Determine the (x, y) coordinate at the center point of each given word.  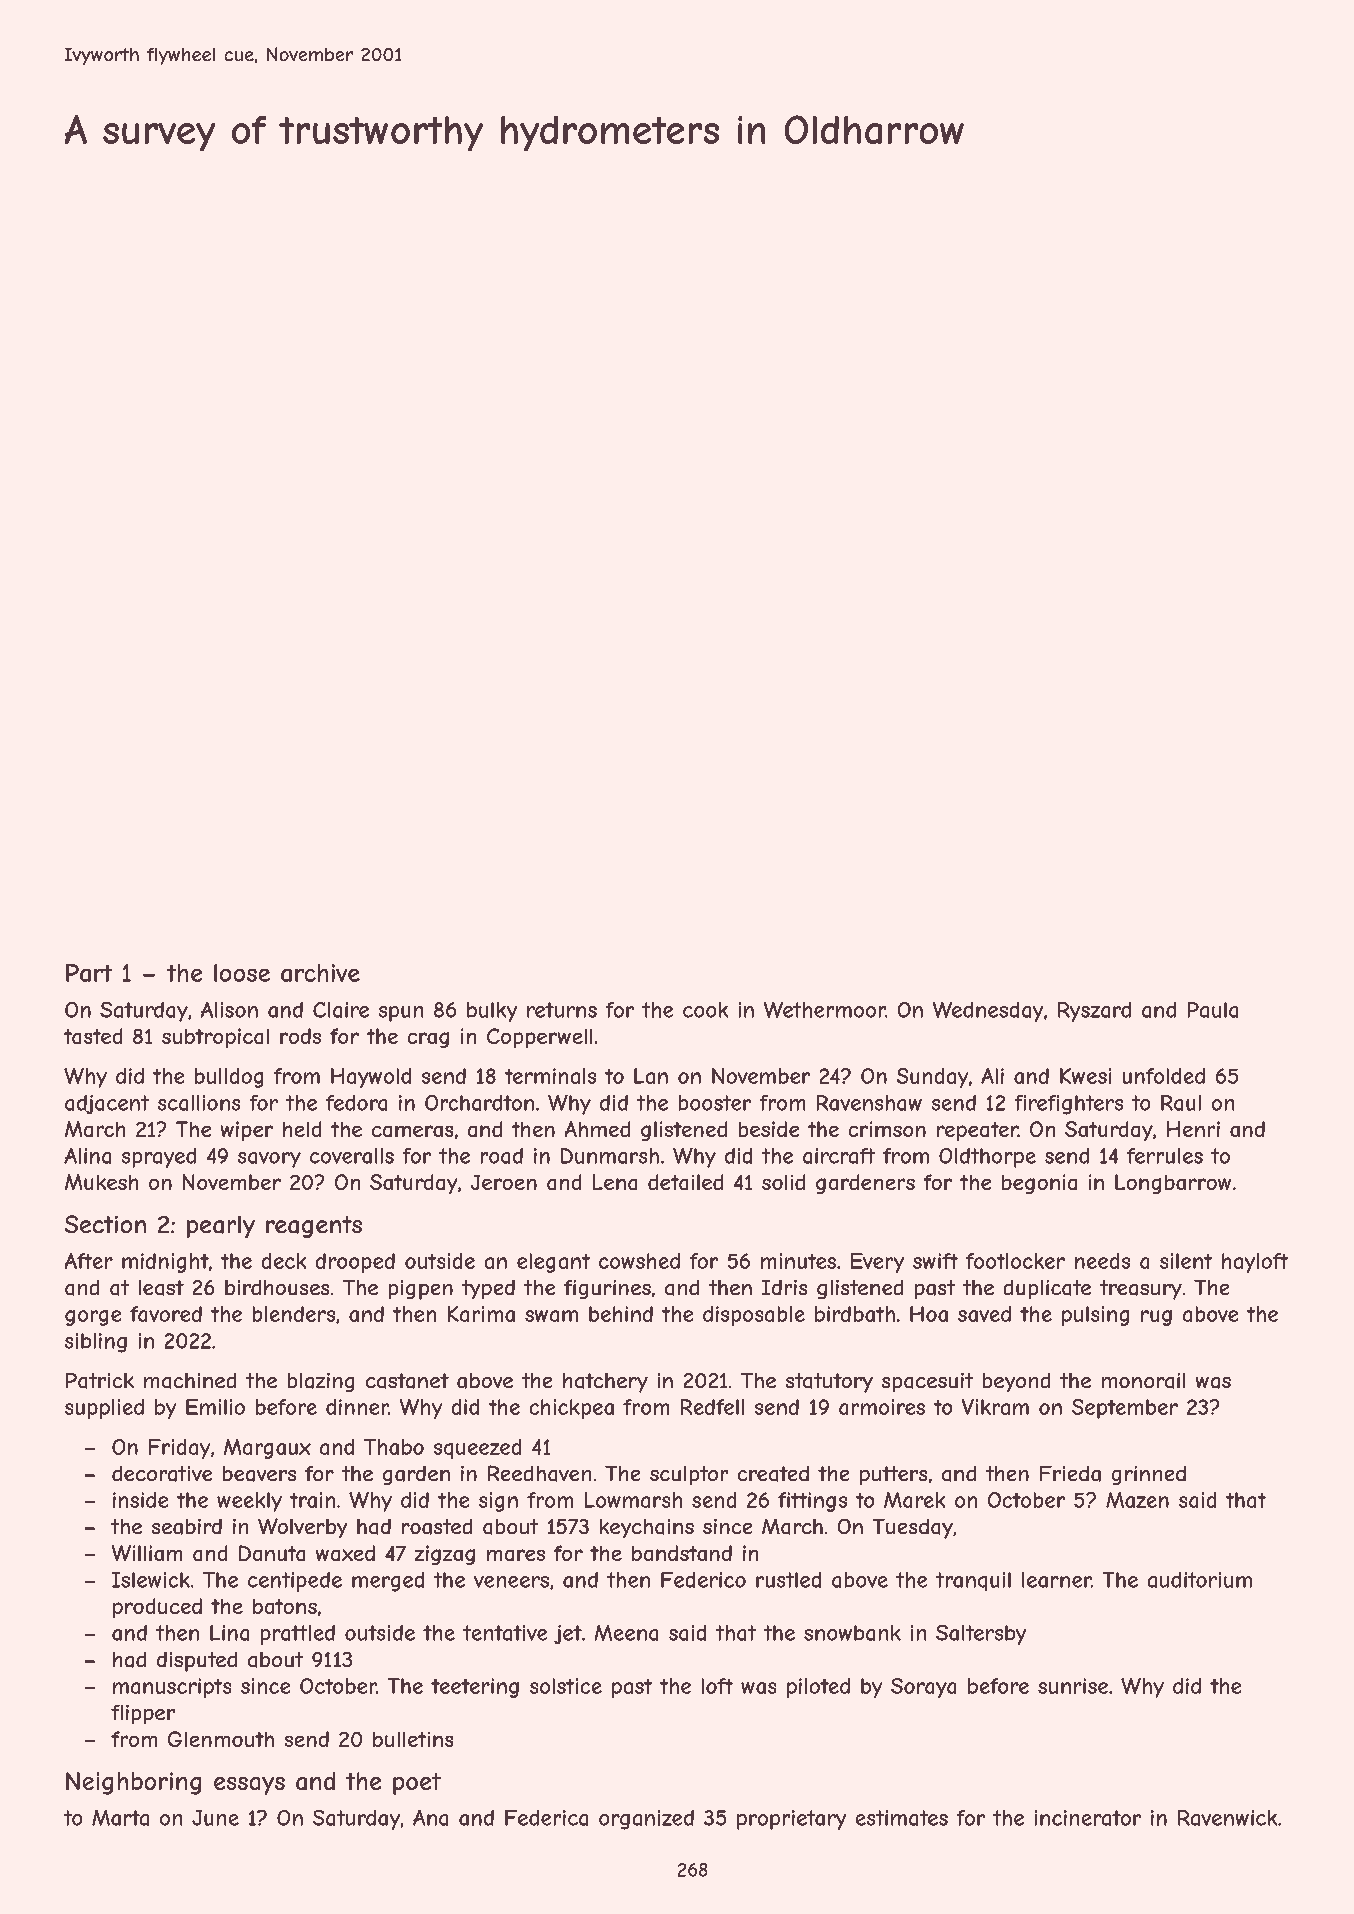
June (215, 1818)
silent (1186, 1261)
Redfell (712, 1407)
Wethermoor (825, 1010)
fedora (356, 1103)
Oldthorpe (987, 1158)
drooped (355, 1263)
